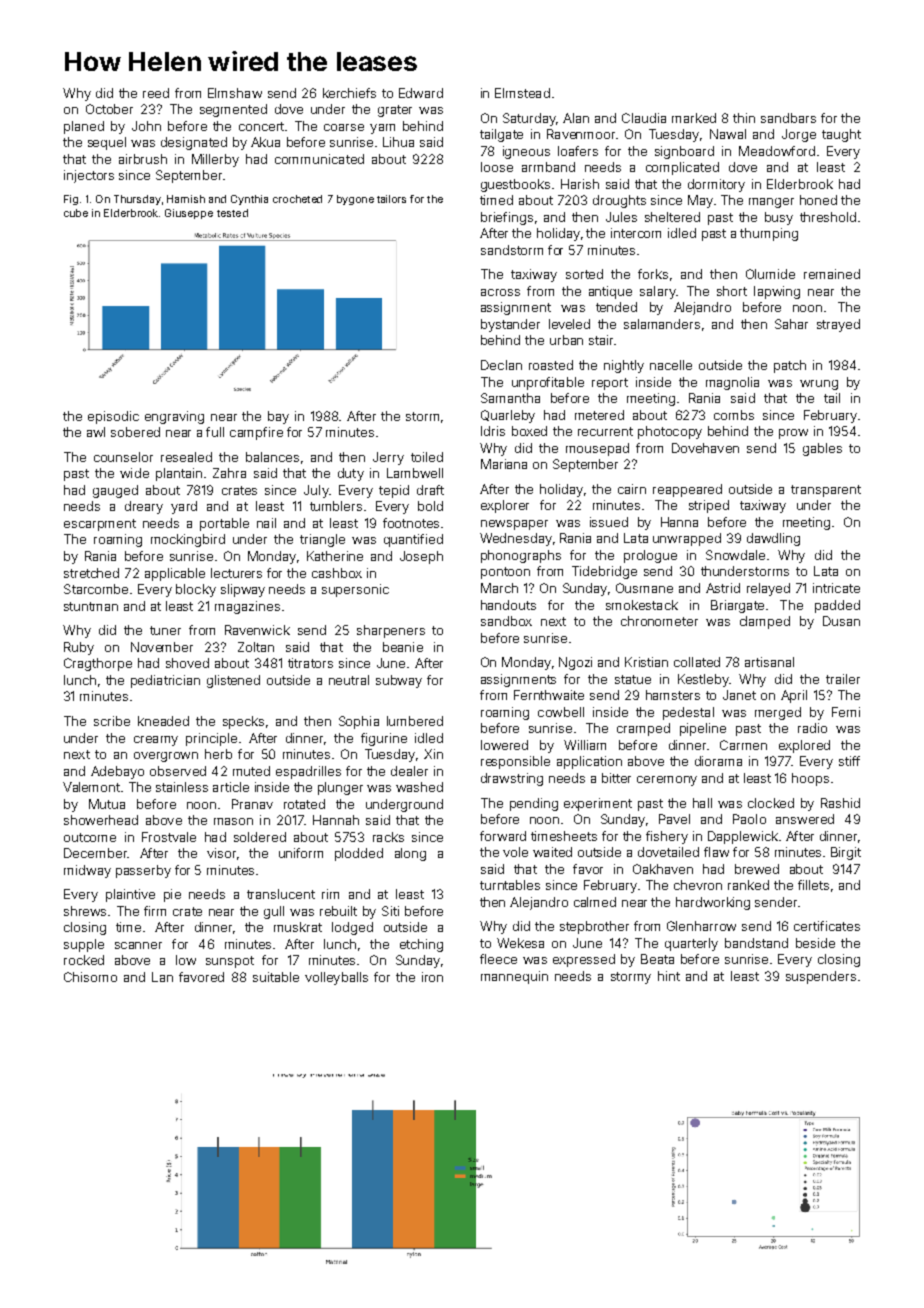  Describe the element at coordinates (117, 772) in the document. I see `Adebayo` at that location.
